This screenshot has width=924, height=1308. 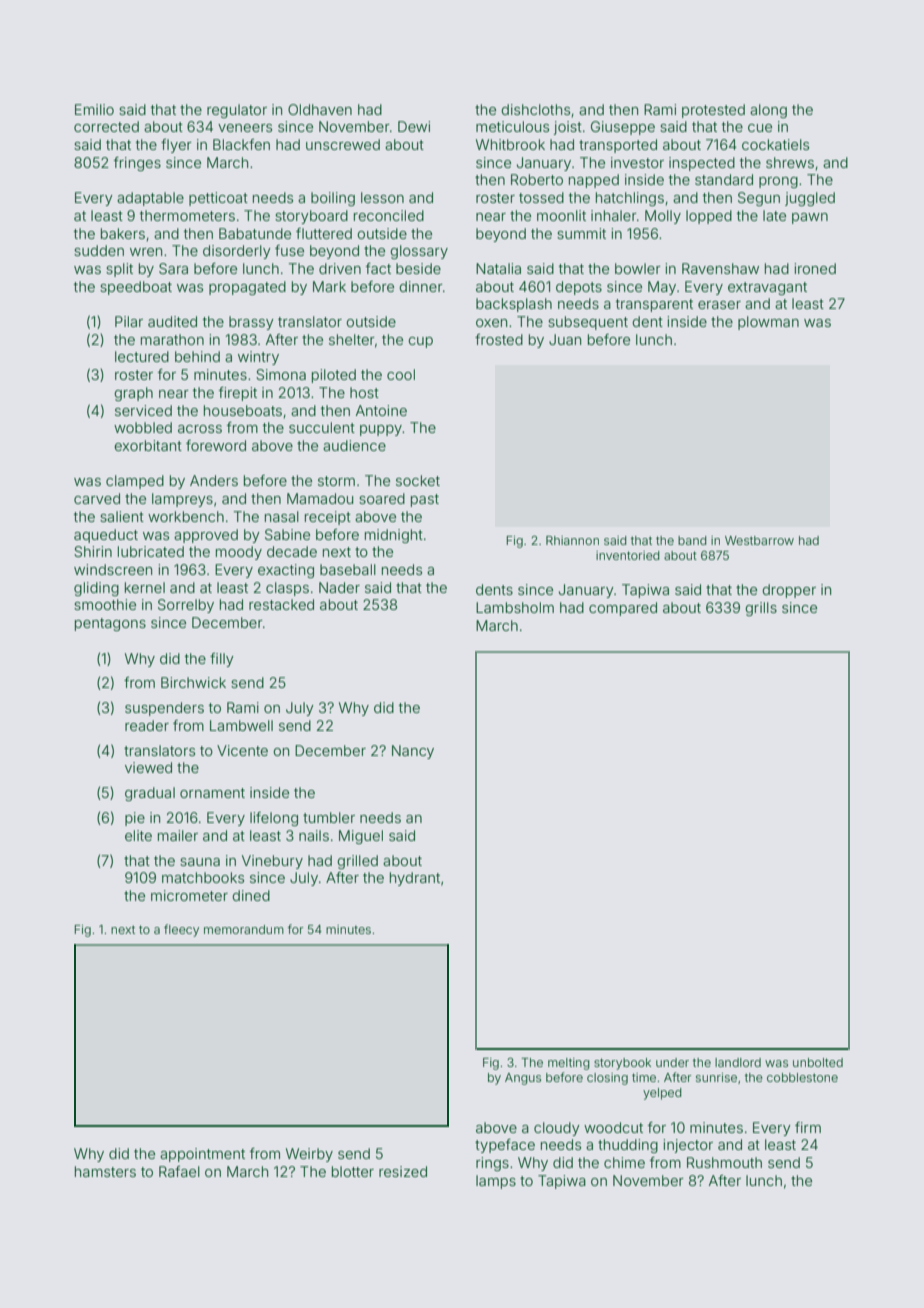 I want to click on suspenders, so click(x=164, y=709).
